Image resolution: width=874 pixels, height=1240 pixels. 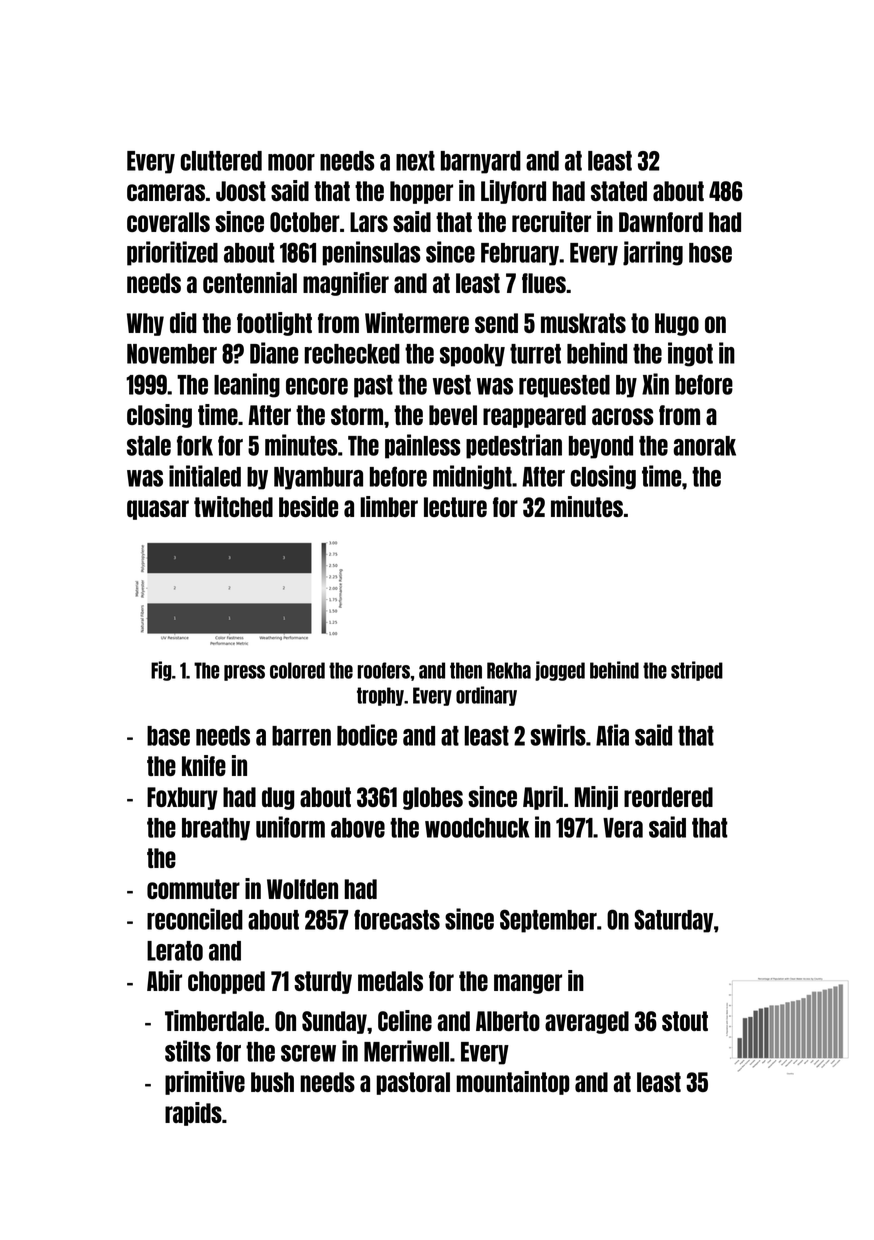 What do you see at coordinates (390, 981) in the page?
I see `medals` at bounding box center [390, 981].
